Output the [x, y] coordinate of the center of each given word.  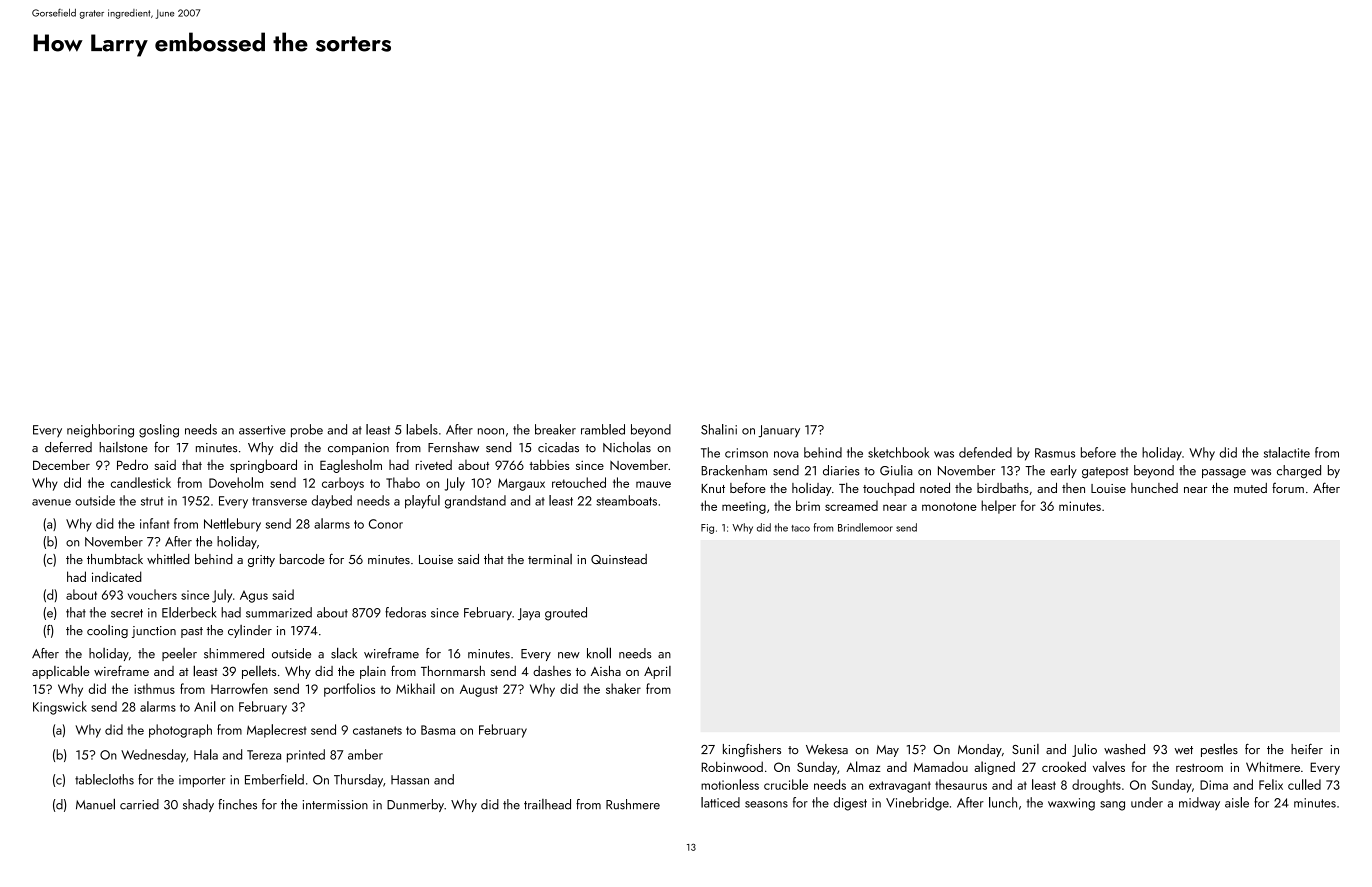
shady [198, 805]
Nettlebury [232, 525]
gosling [159, 431]
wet [1183, 750]
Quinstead [619, 559]
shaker [623, 688]
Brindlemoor [865, 527]
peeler [179, 654]
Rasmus [1055, 453]
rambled [603, 429]
